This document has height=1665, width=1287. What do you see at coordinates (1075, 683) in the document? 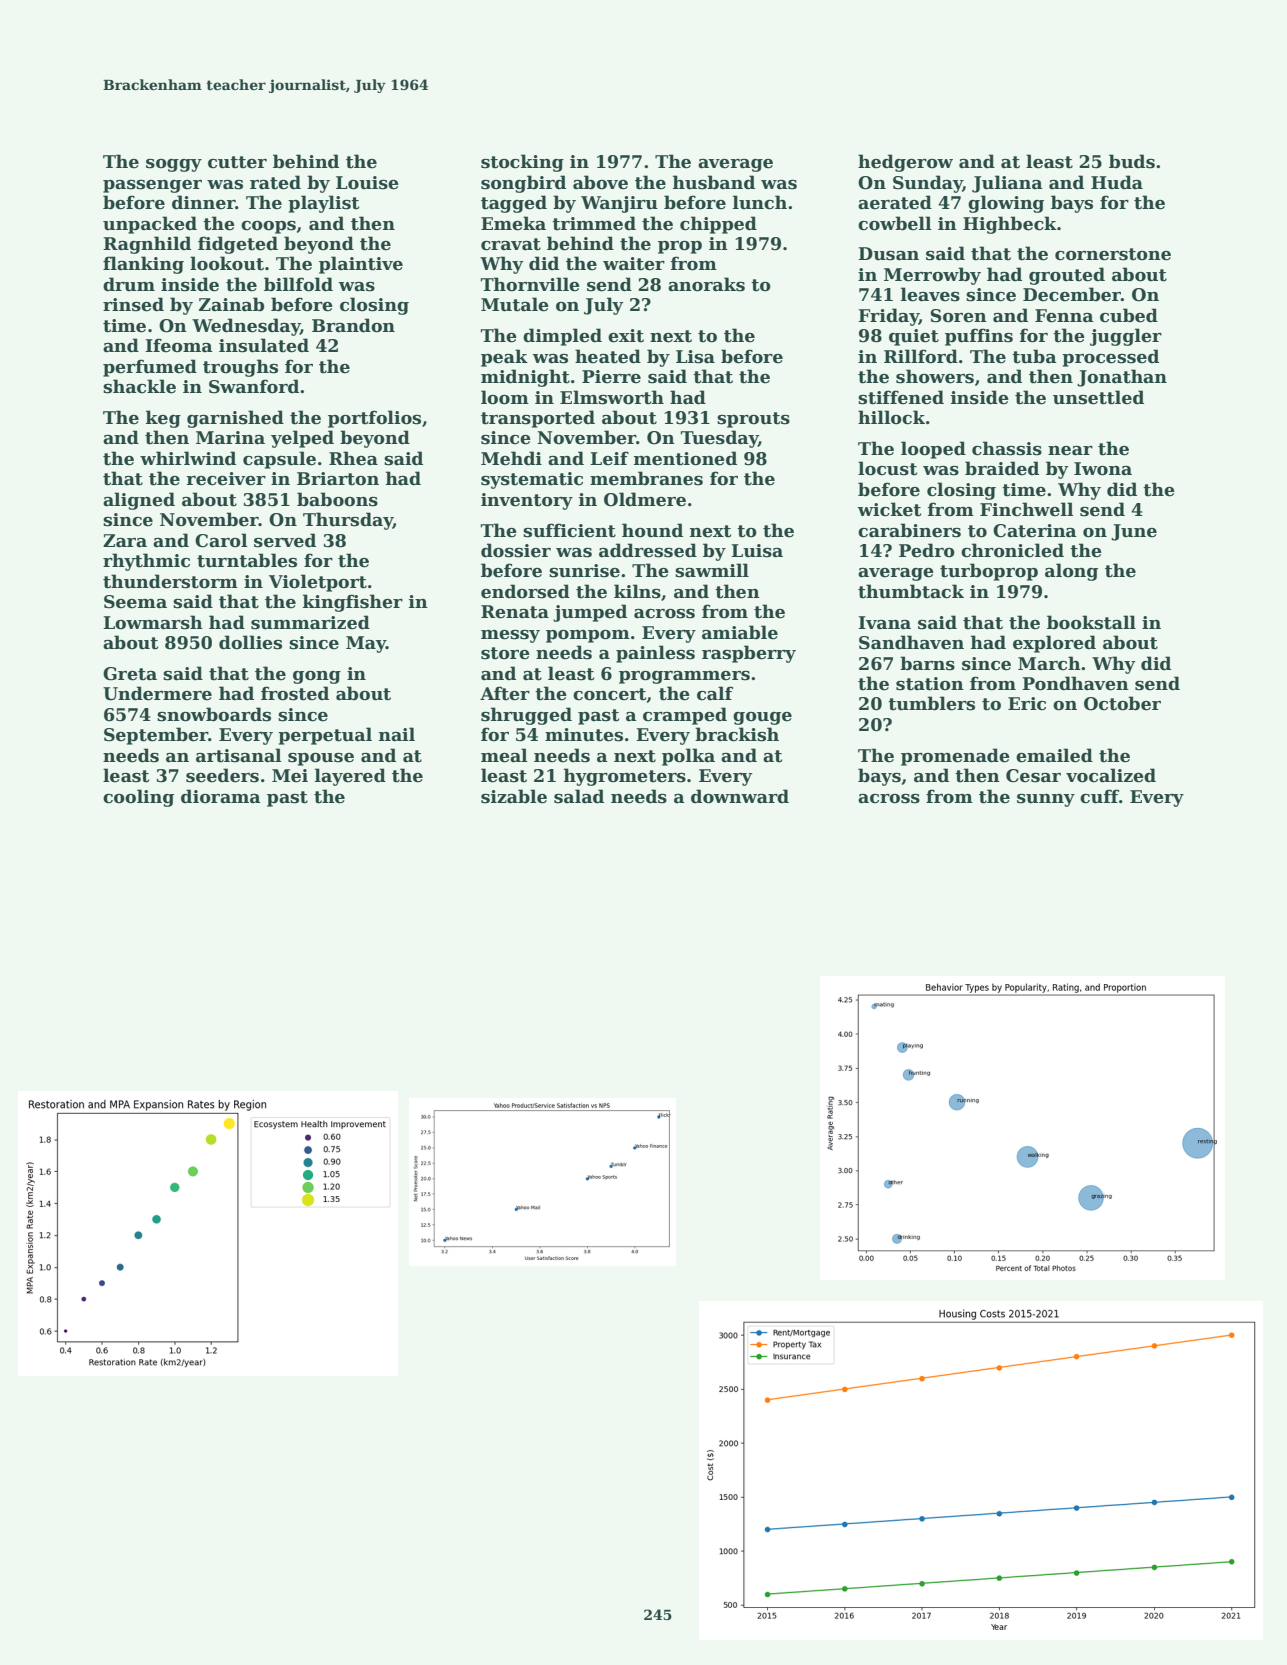
I see `Pondhaven` at bounding box center [1075, 683].
